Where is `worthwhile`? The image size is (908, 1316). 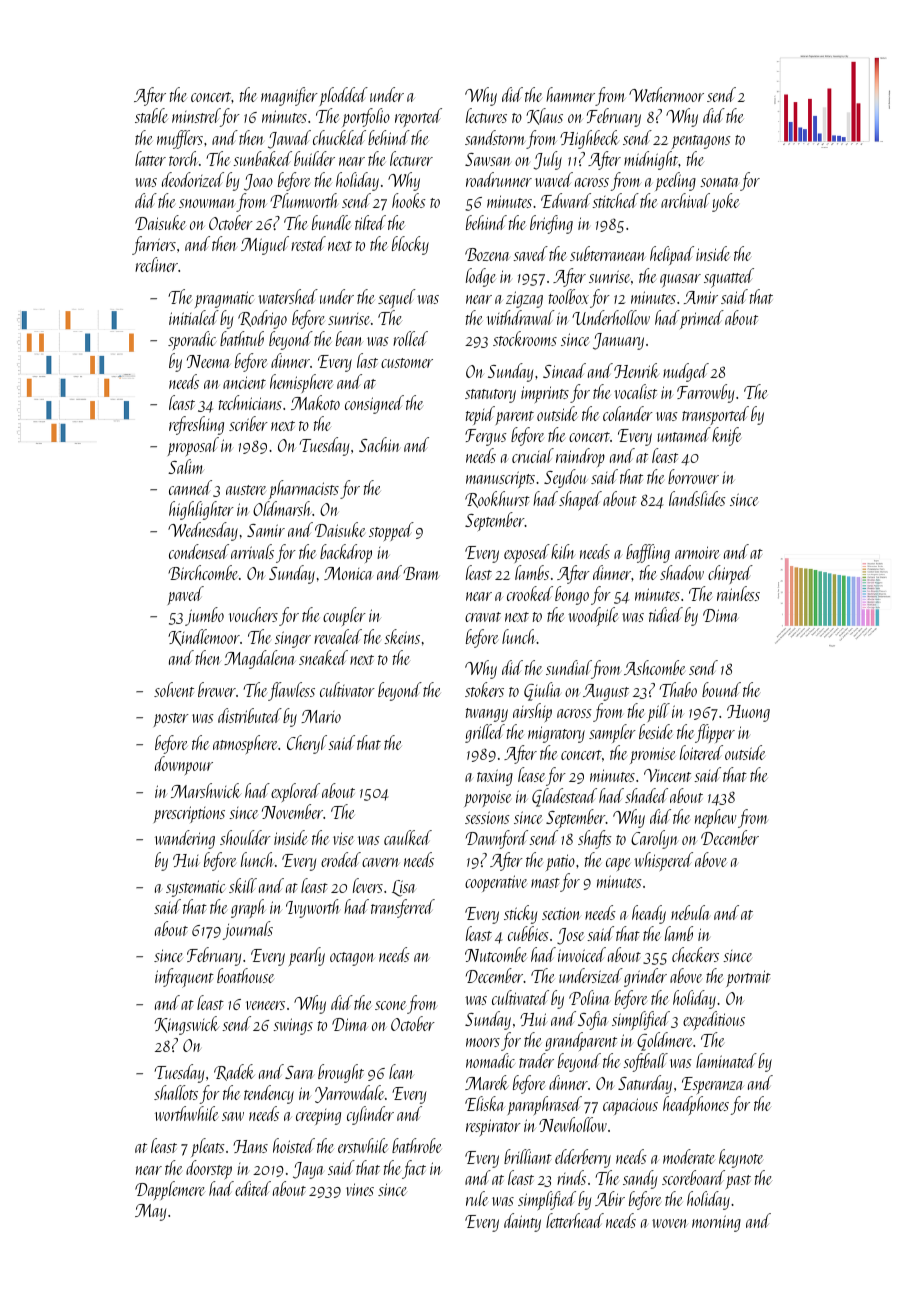 worthwhile is located at coordinates (186, 1113).
